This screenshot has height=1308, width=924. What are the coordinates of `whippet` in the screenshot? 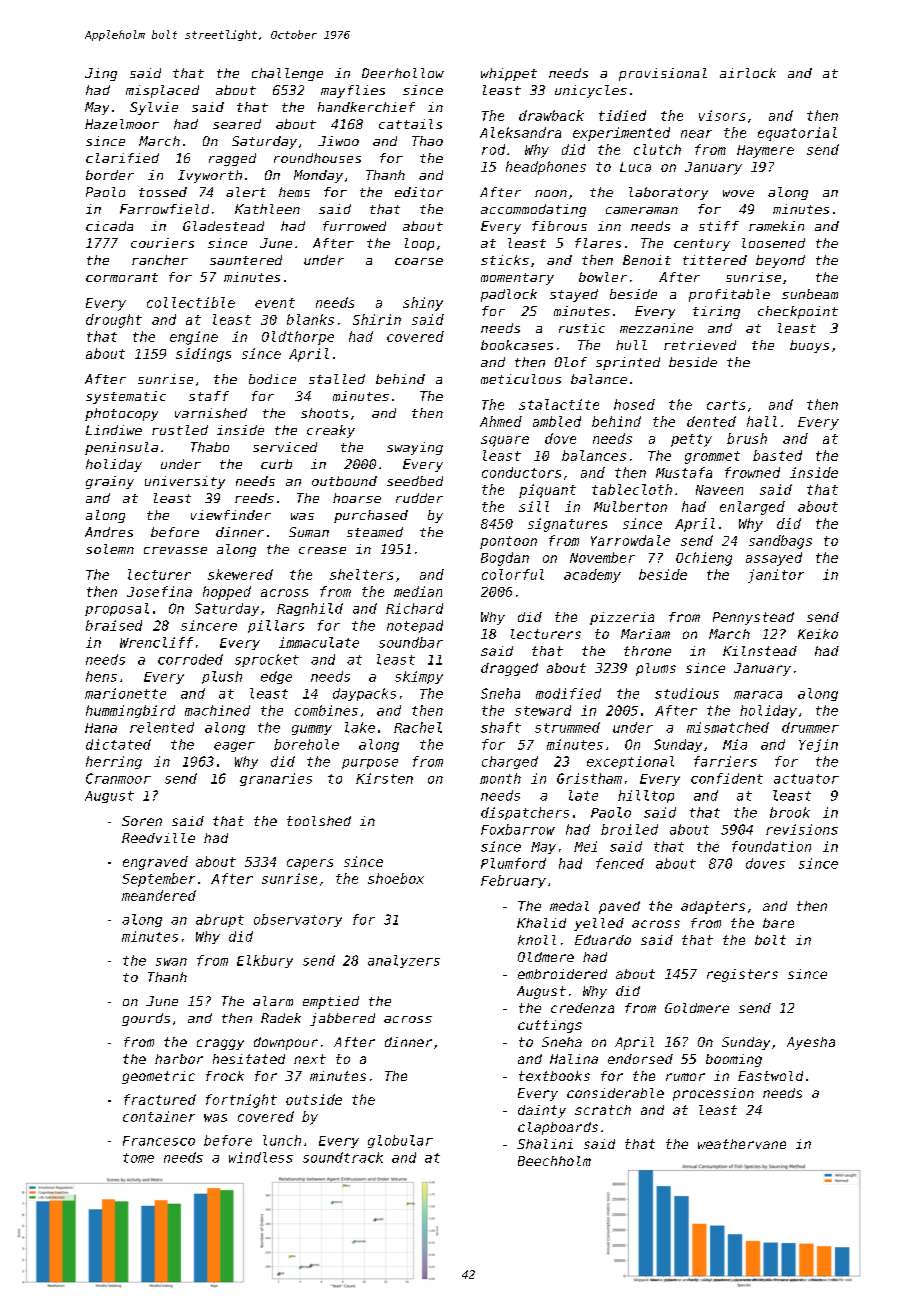 It's located at (509, 74).
